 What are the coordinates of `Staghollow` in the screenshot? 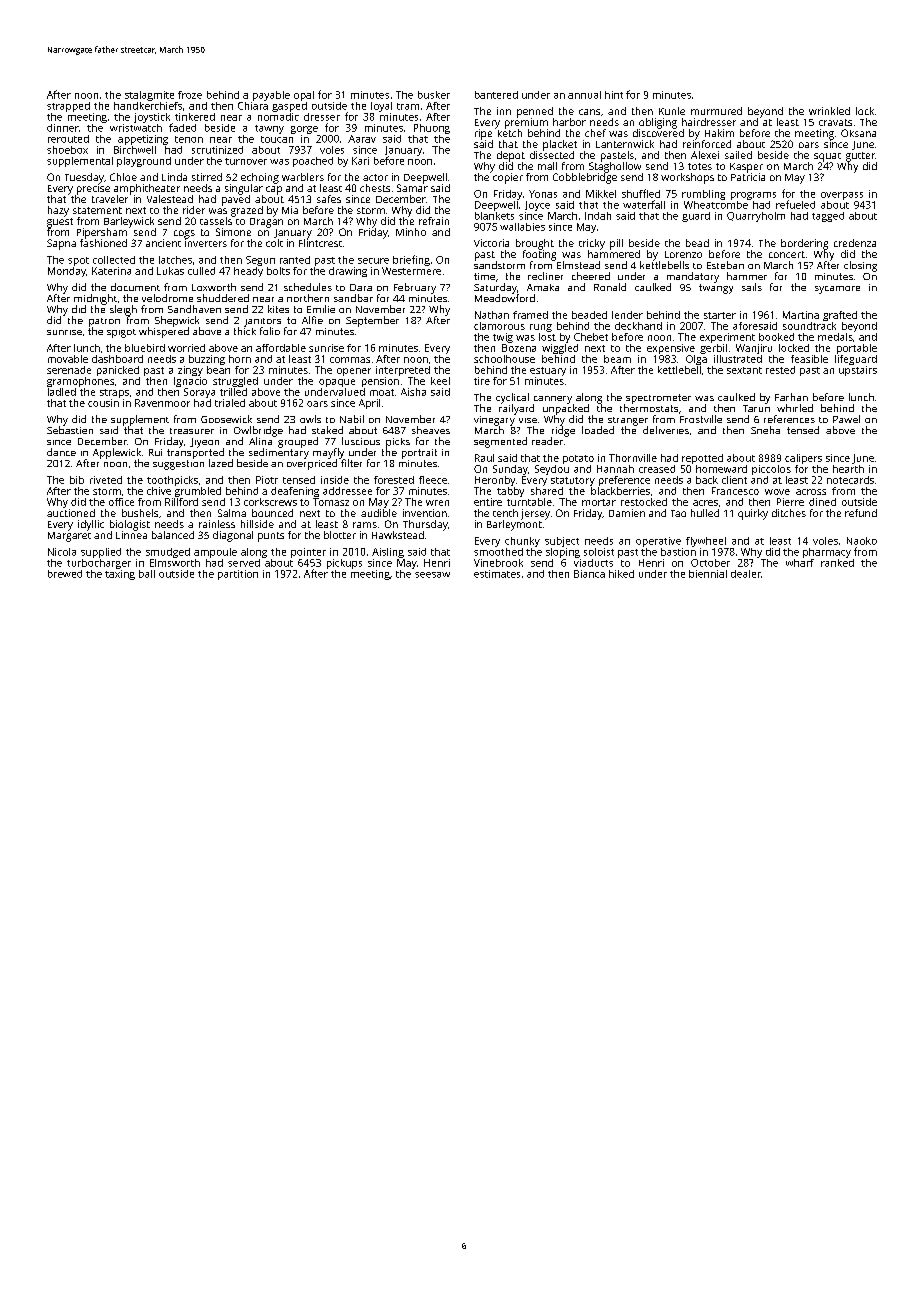 It's located at (615, 167).
